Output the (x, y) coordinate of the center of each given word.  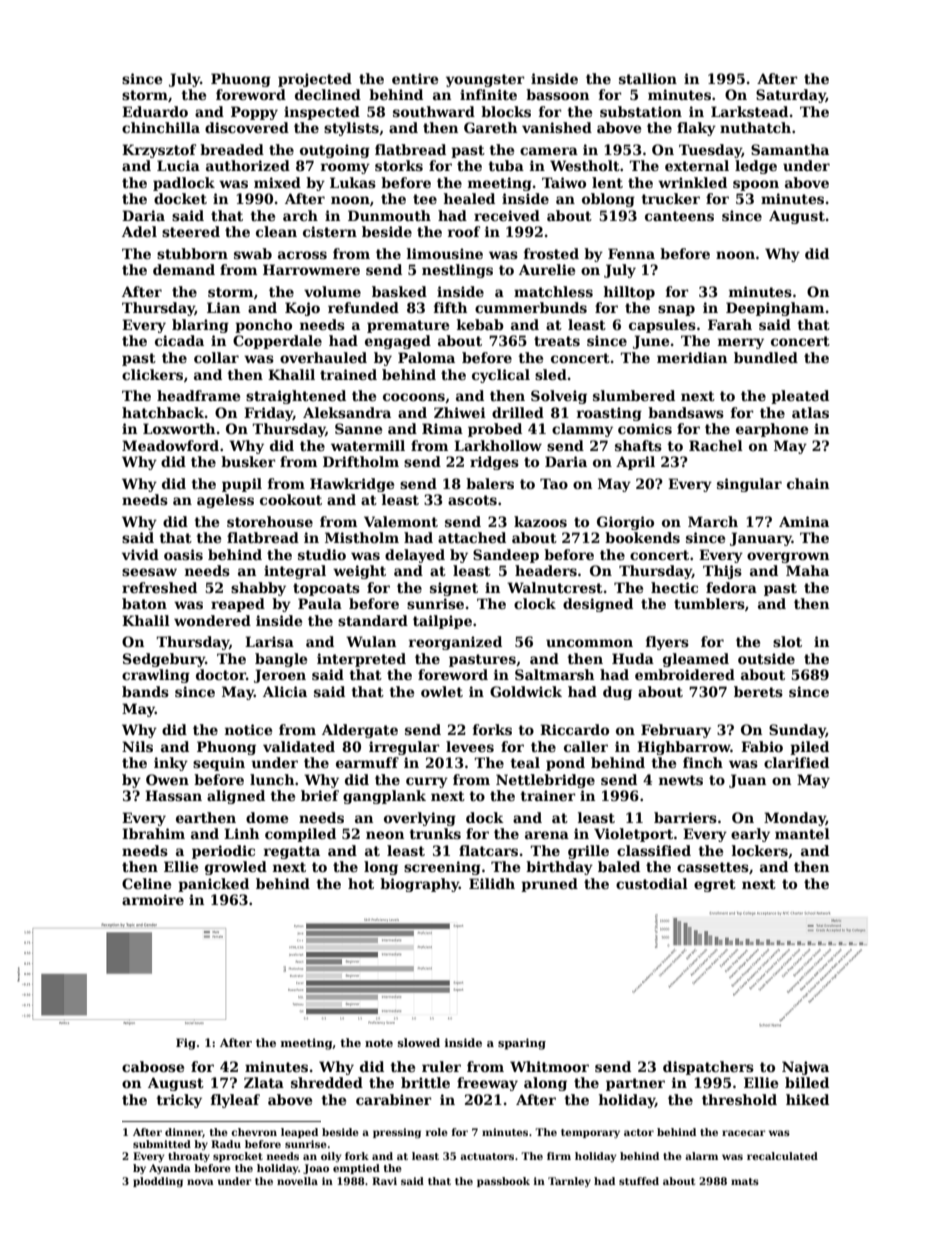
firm (559, 1156)
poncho (263, 326)
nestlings (457, 271)
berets (758, 691)
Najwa (805, 1068)
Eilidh (492, 883)
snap (676, 310)
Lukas (353, 182)
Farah (730, 324)
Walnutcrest (555, 587)
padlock (184, 184)
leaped (299, 1133)
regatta (292, 852)
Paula (320, 603)
